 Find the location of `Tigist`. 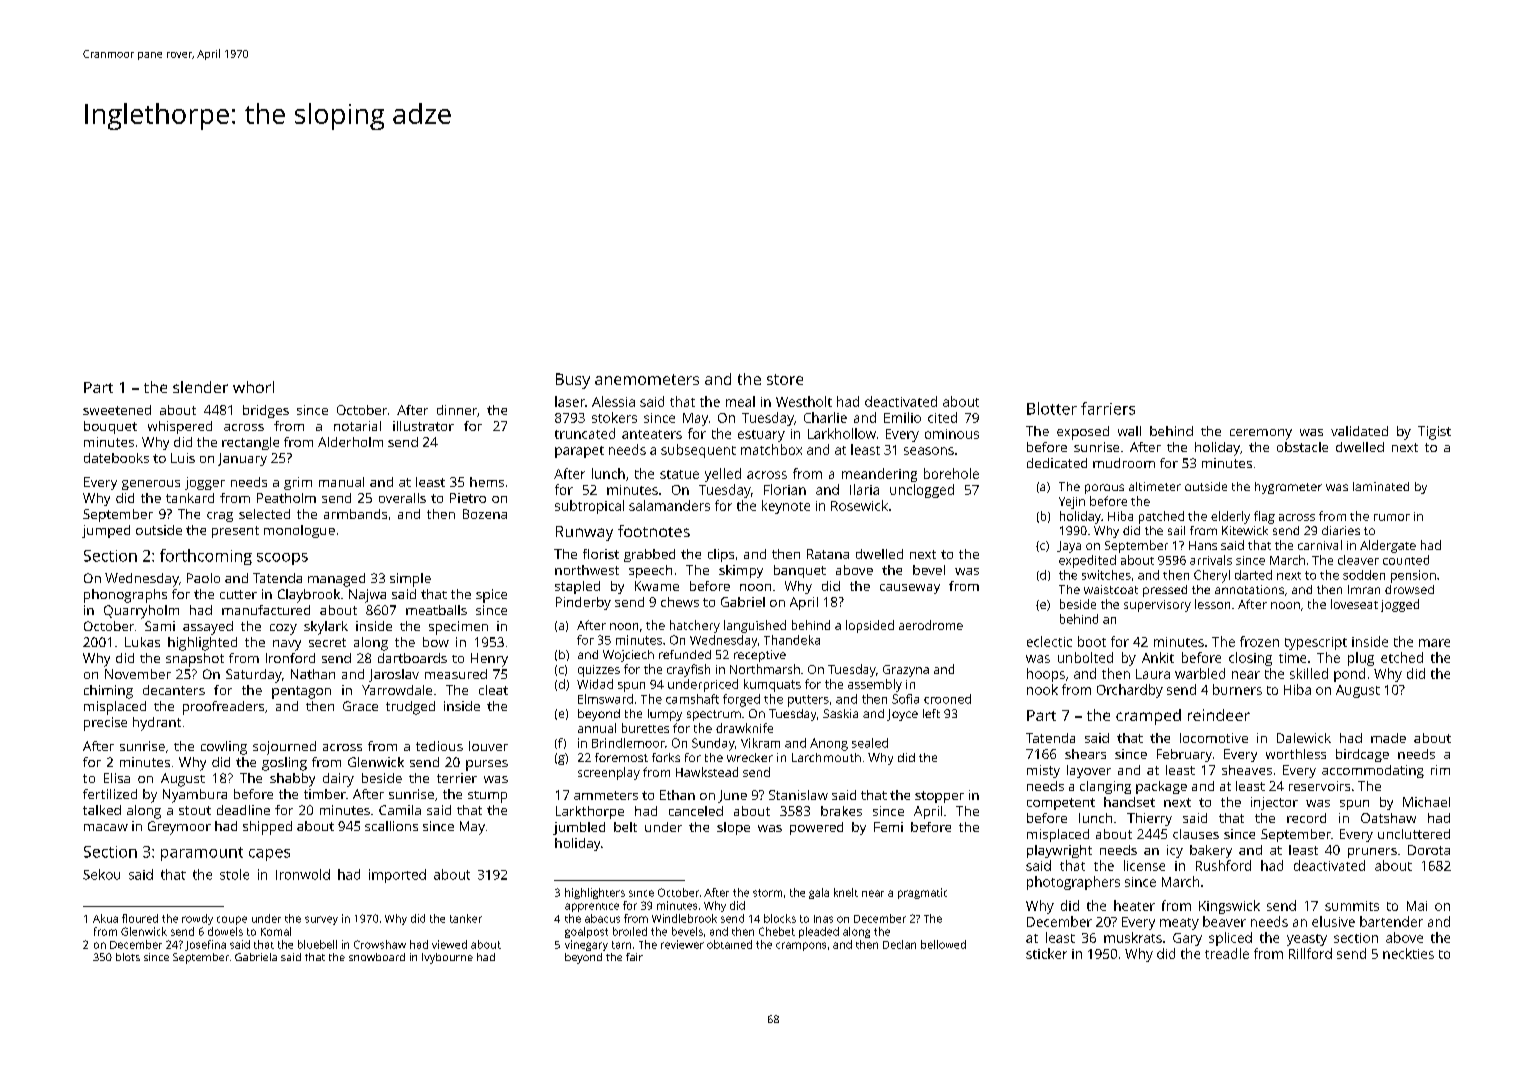

Tigist is located at coordinates (1434, 433).
